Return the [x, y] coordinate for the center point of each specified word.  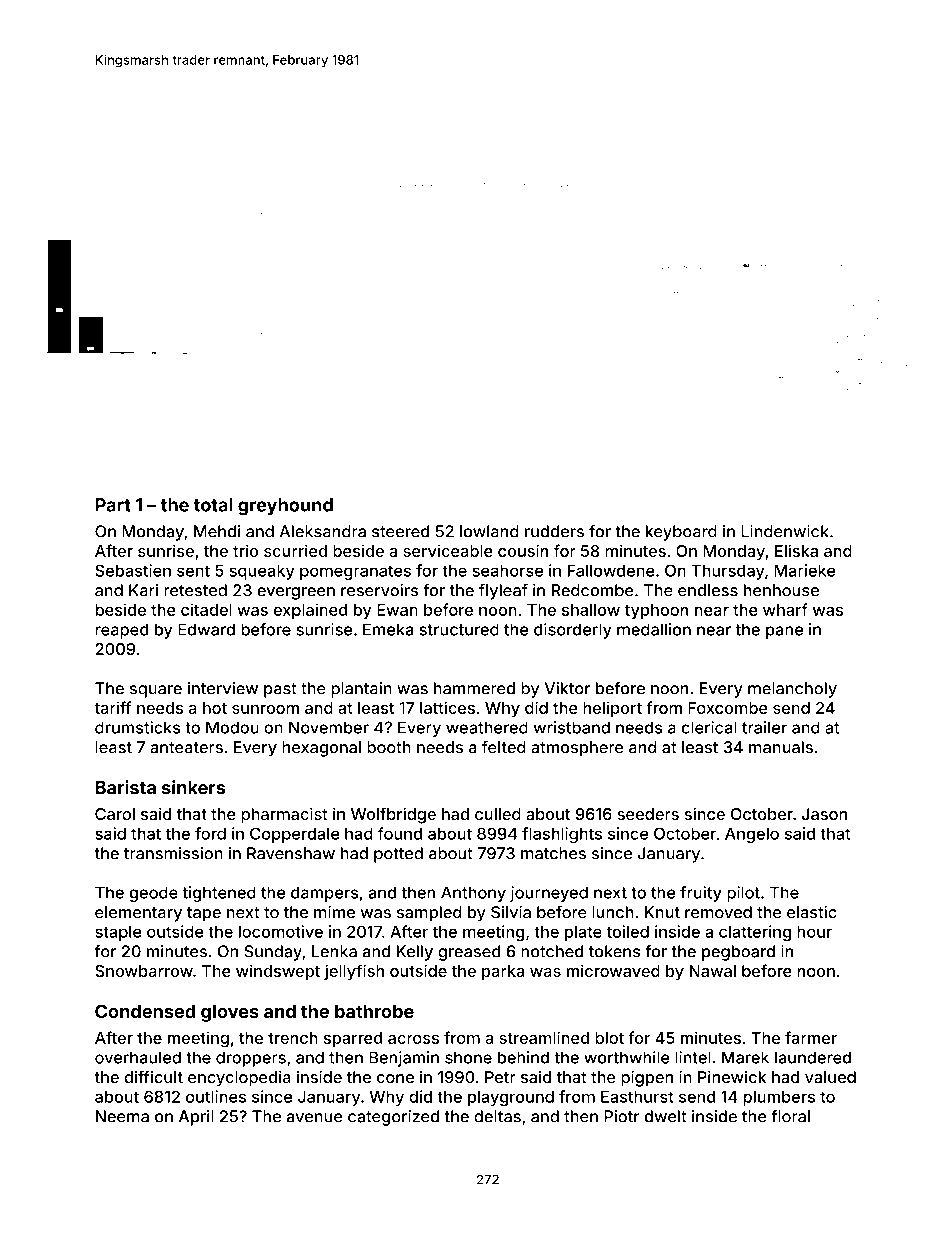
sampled [429, 914]
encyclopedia [239, 1079]
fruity [701, 894]
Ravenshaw [291, 853]
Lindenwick [785, 531]
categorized [393, 1118]
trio [246, 550]
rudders [554, 531]
